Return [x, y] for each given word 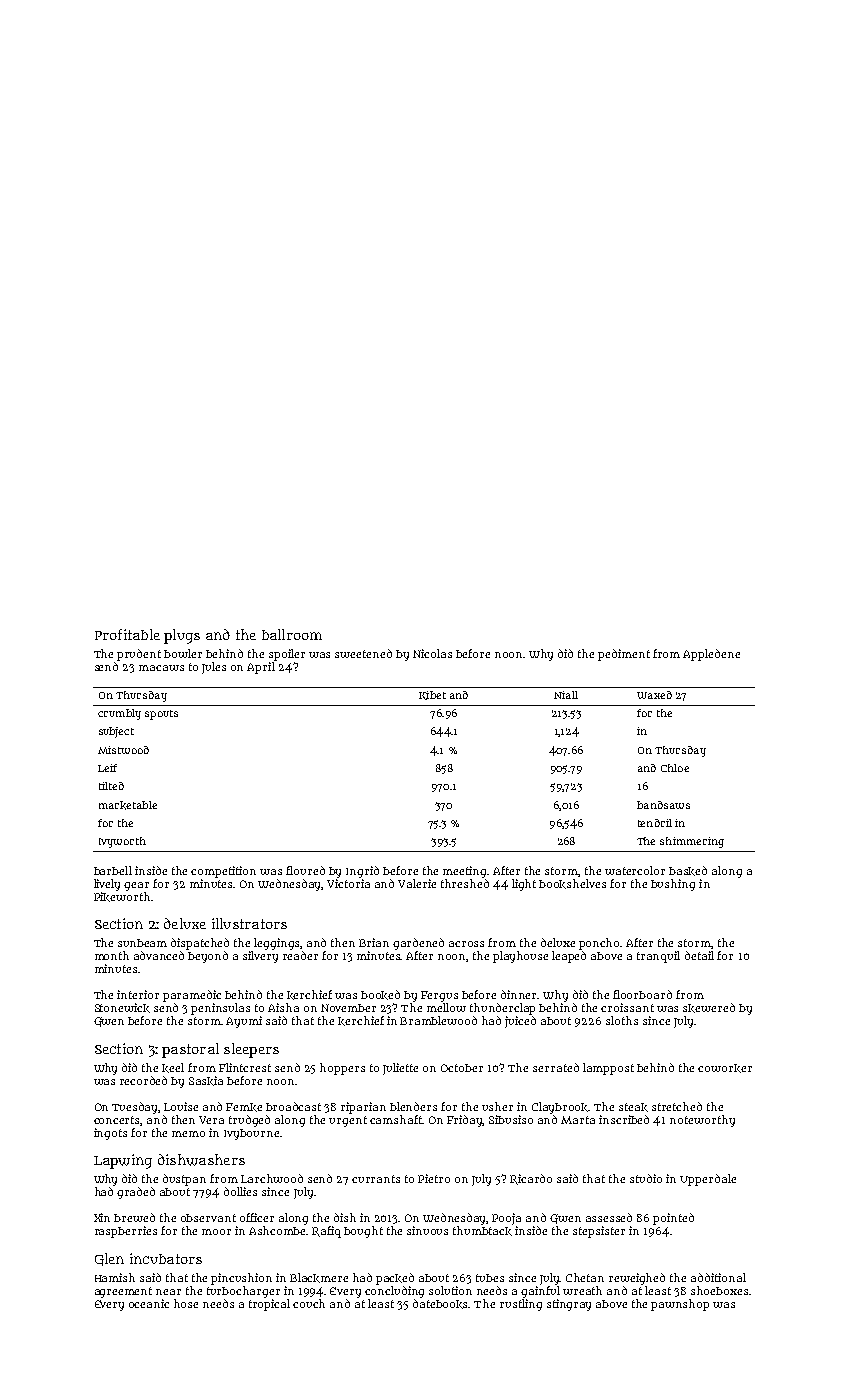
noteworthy [702, 1121]
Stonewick [122, 1008]
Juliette [400, 1069]
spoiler [287, 655]
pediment [624, 655]
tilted [111, 786]
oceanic [149, 1303]
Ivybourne [251, 1134]
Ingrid [362, 872]
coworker [725, 1068]
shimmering [692, 842]
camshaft [396, 1119]
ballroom [292, 634]
